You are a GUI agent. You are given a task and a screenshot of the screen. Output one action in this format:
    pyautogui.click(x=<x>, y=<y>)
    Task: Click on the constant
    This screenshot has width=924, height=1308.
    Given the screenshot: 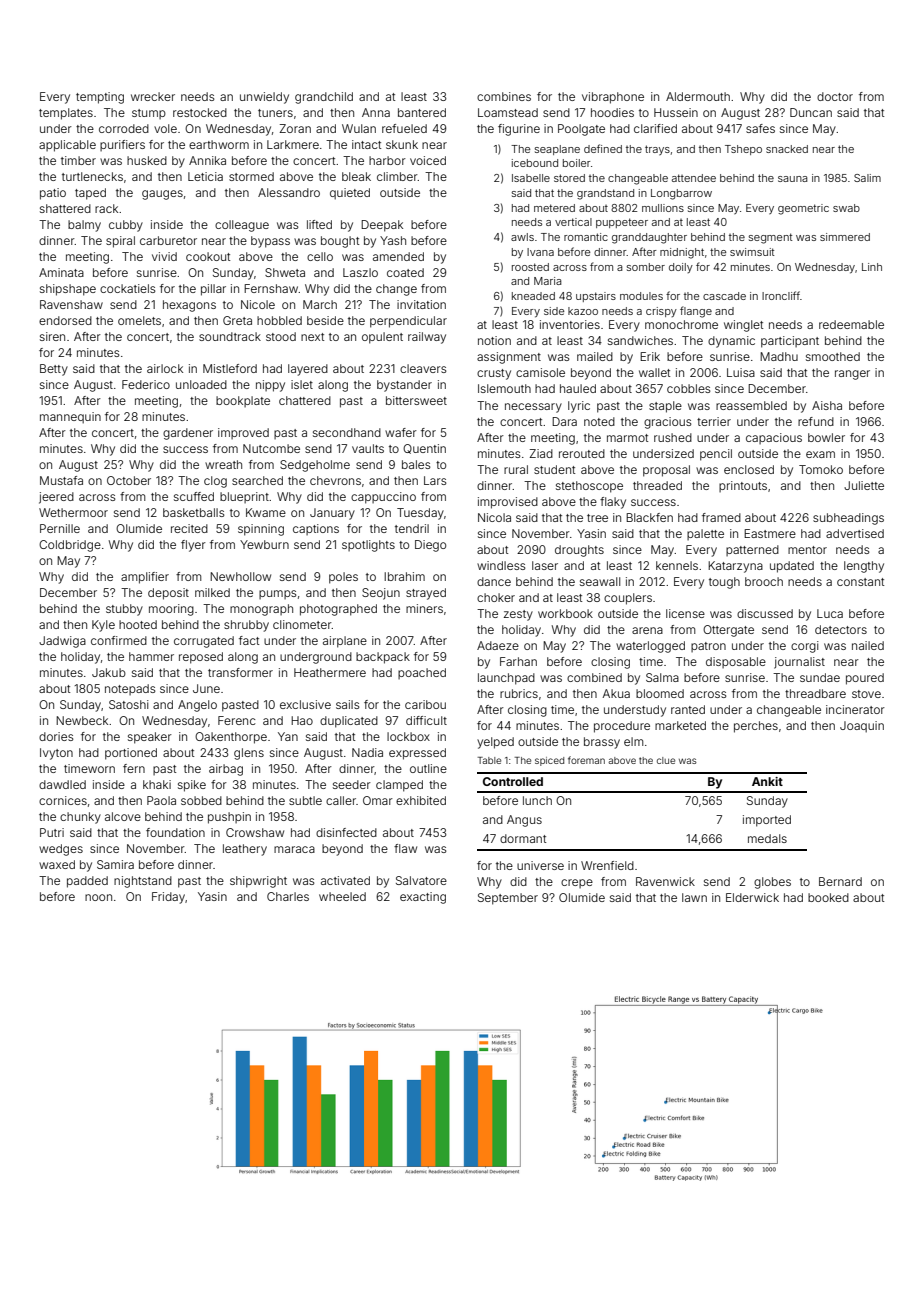 What is the action you would take?
    pyautogui.click(x=860, y=582)
